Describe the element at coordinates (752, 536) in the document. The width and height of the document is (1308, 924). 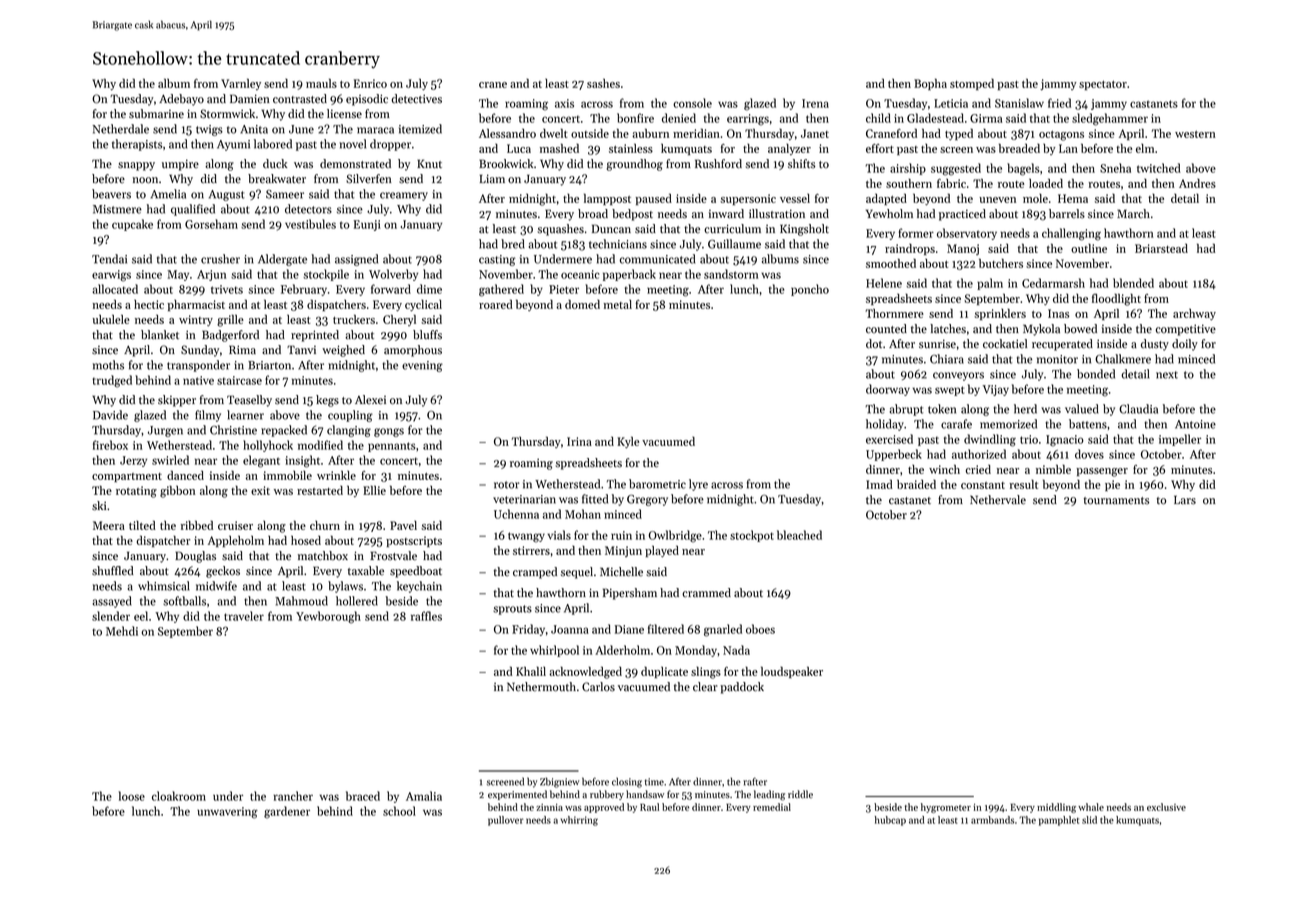
I see `stockpot` at that location.
